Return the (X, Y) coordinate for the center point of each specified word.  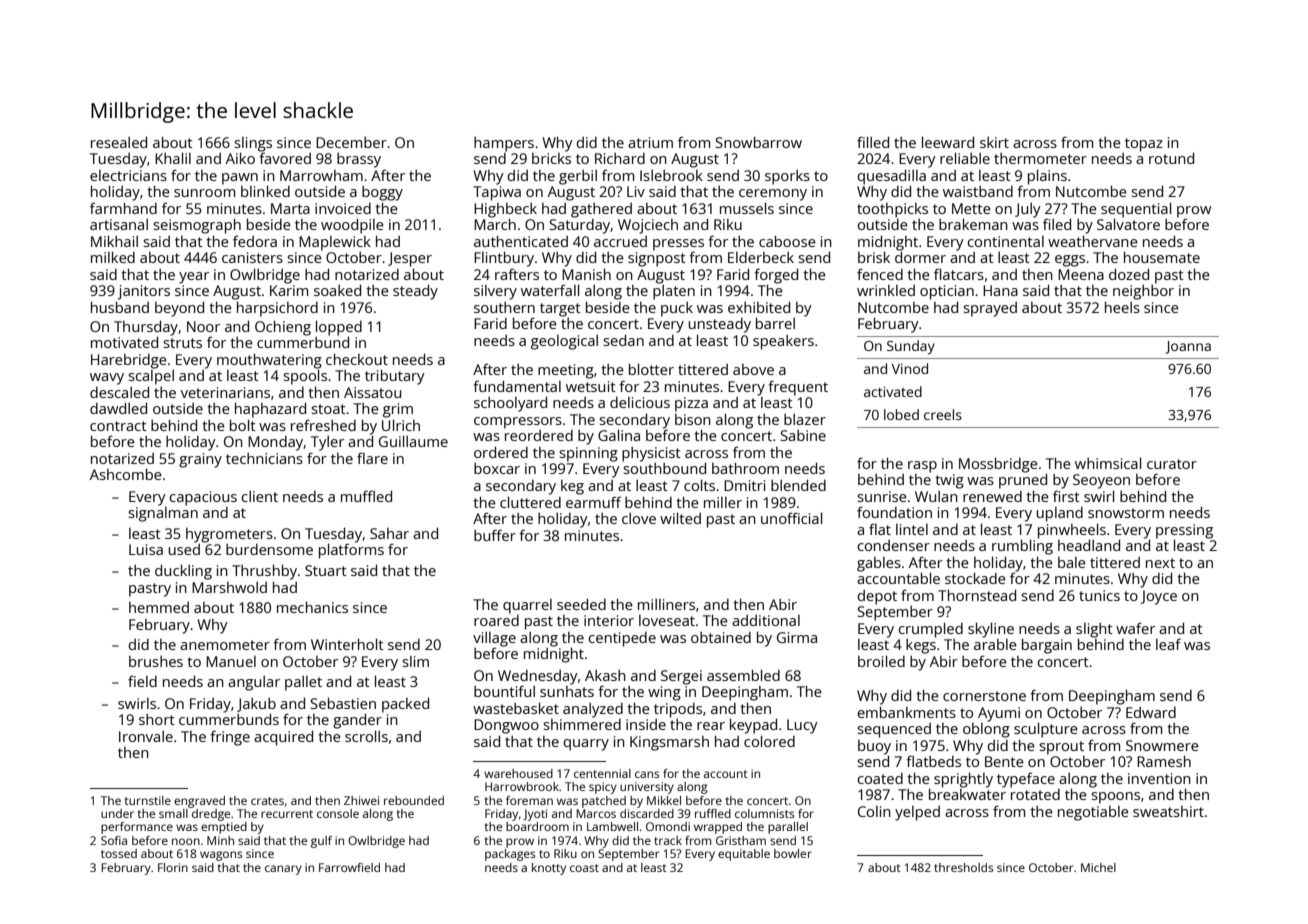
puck (677, 309)
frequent (798, 388)
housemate (1162, 257)
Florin (173, 867)
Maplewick (335, 243)
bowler (793, 853)
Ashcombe (126, 474)
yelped (917, 813)
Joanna (1188, 347)
